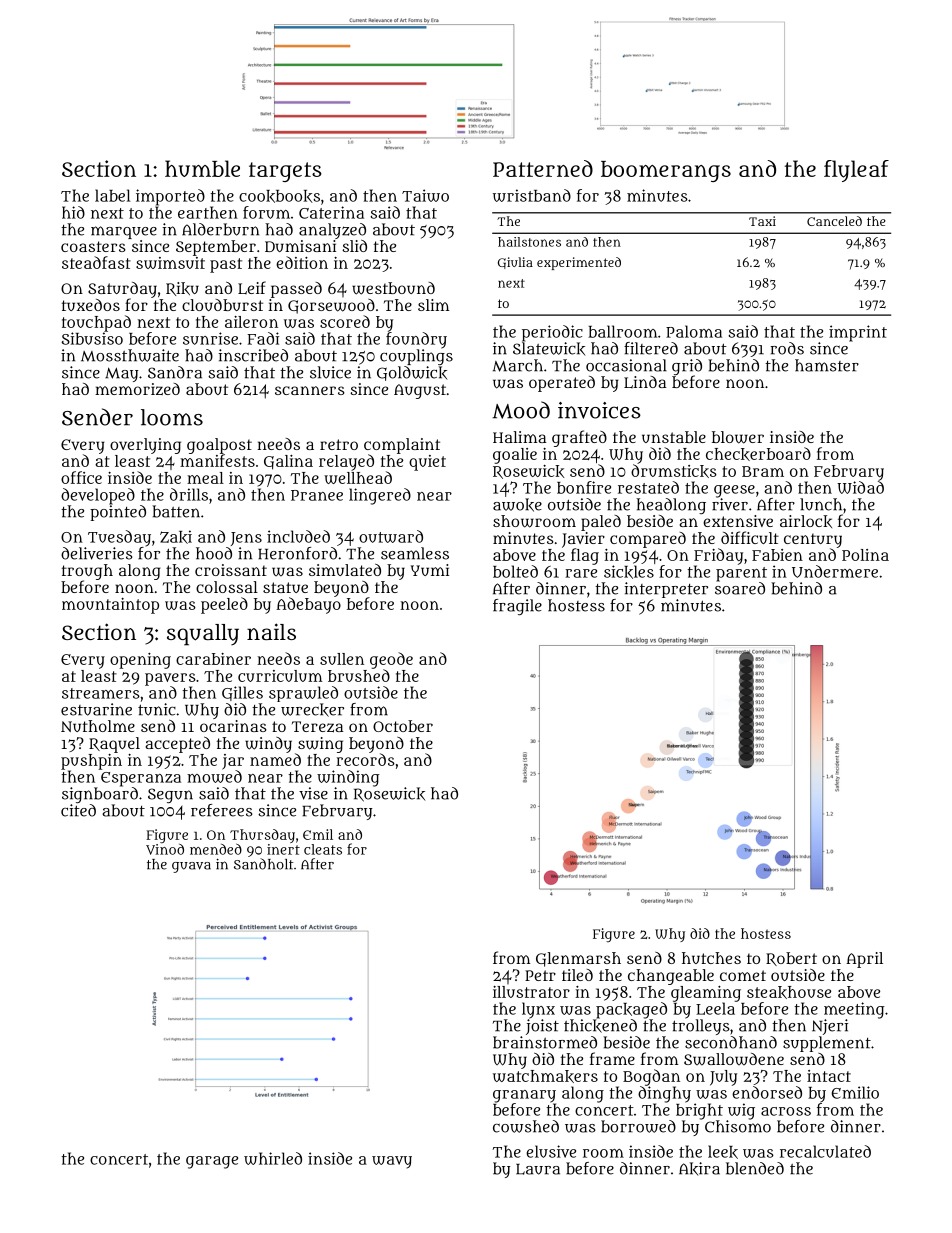  I want to click on garage, so click(212, 1162).
